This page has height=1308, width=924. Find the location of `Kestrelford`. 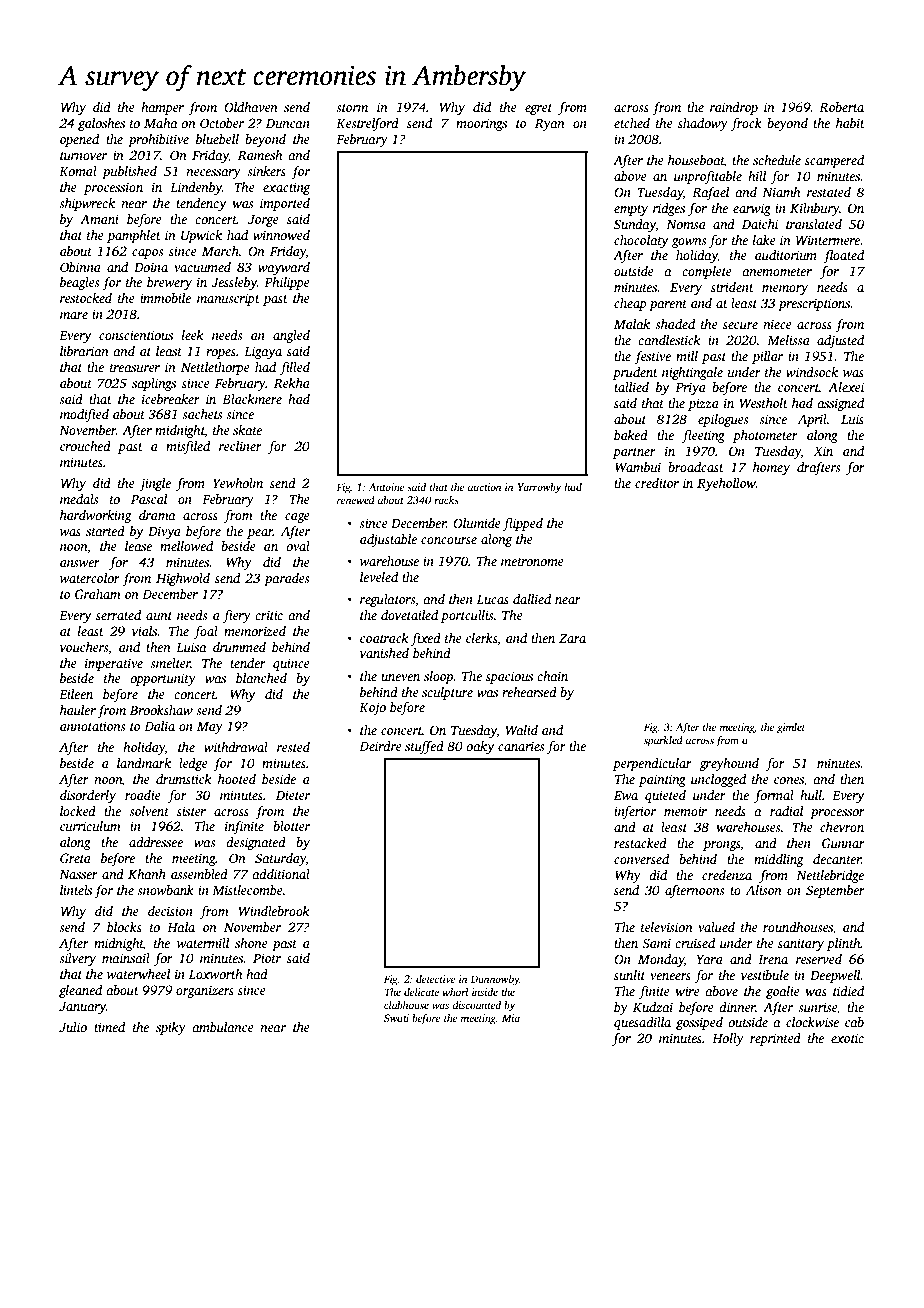

Kestrelford is located at coordinates (367, 124).
